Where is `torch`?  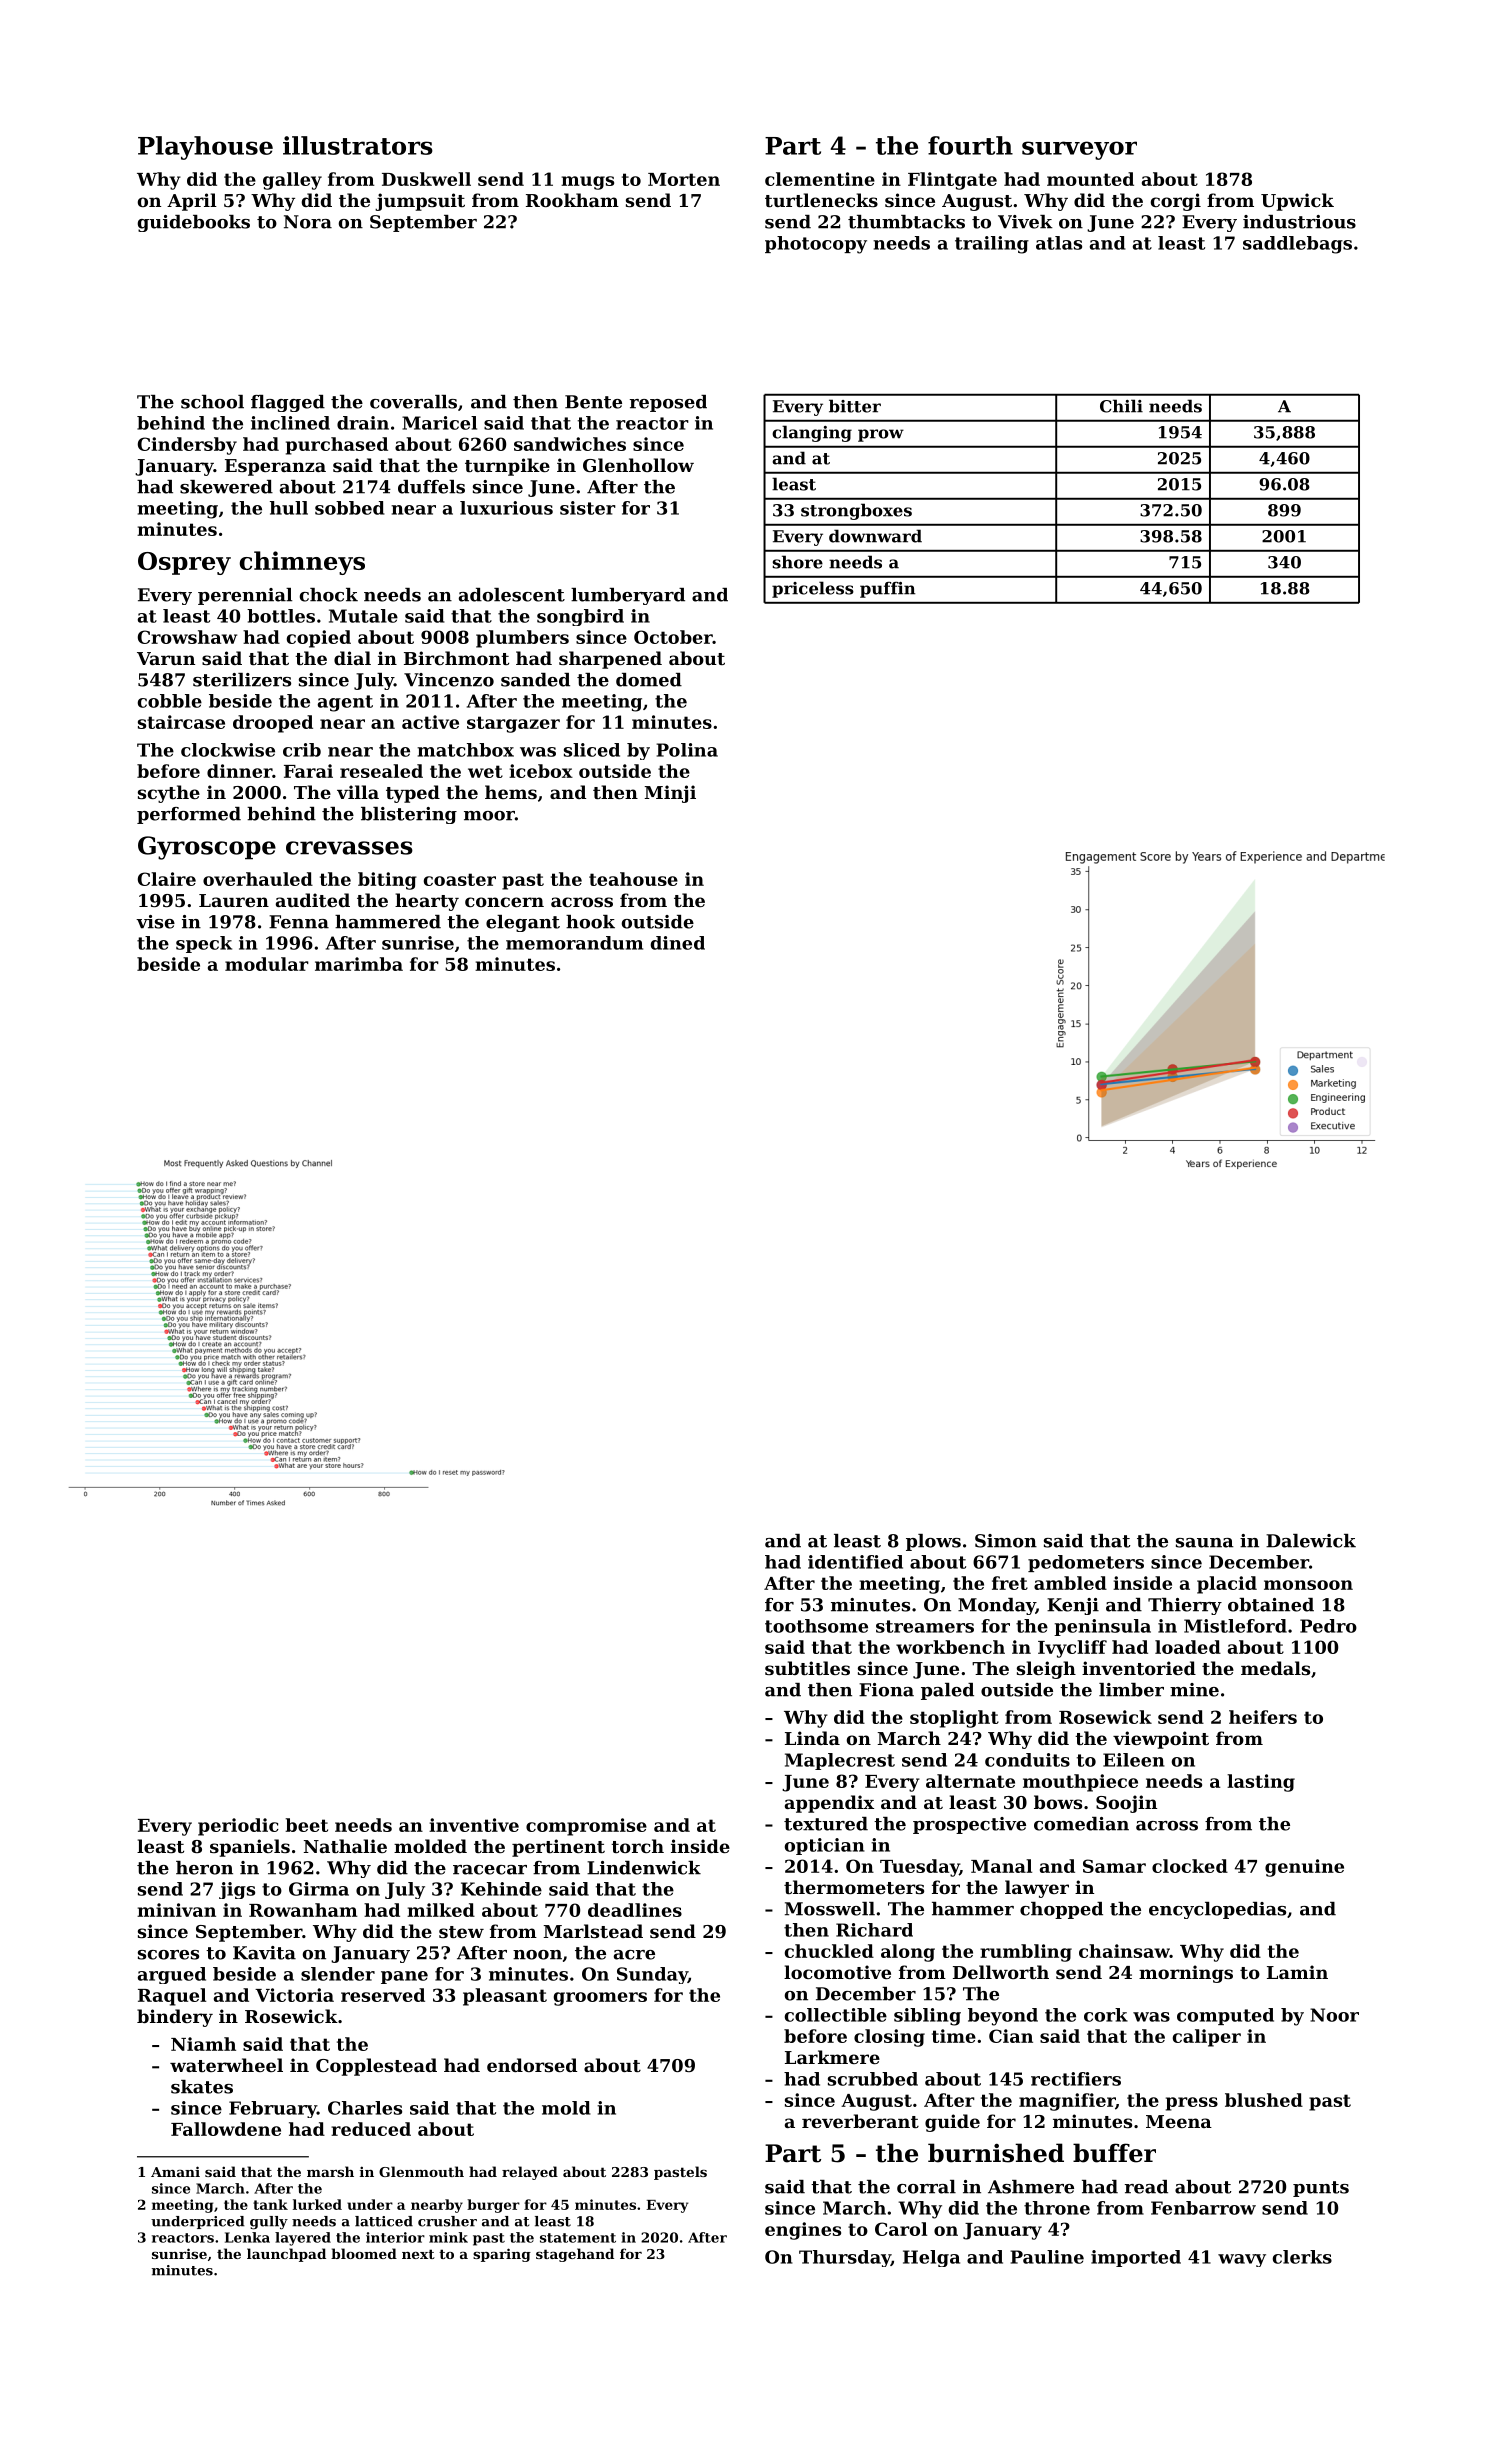
torch is located at coordinates (637, 1846).
